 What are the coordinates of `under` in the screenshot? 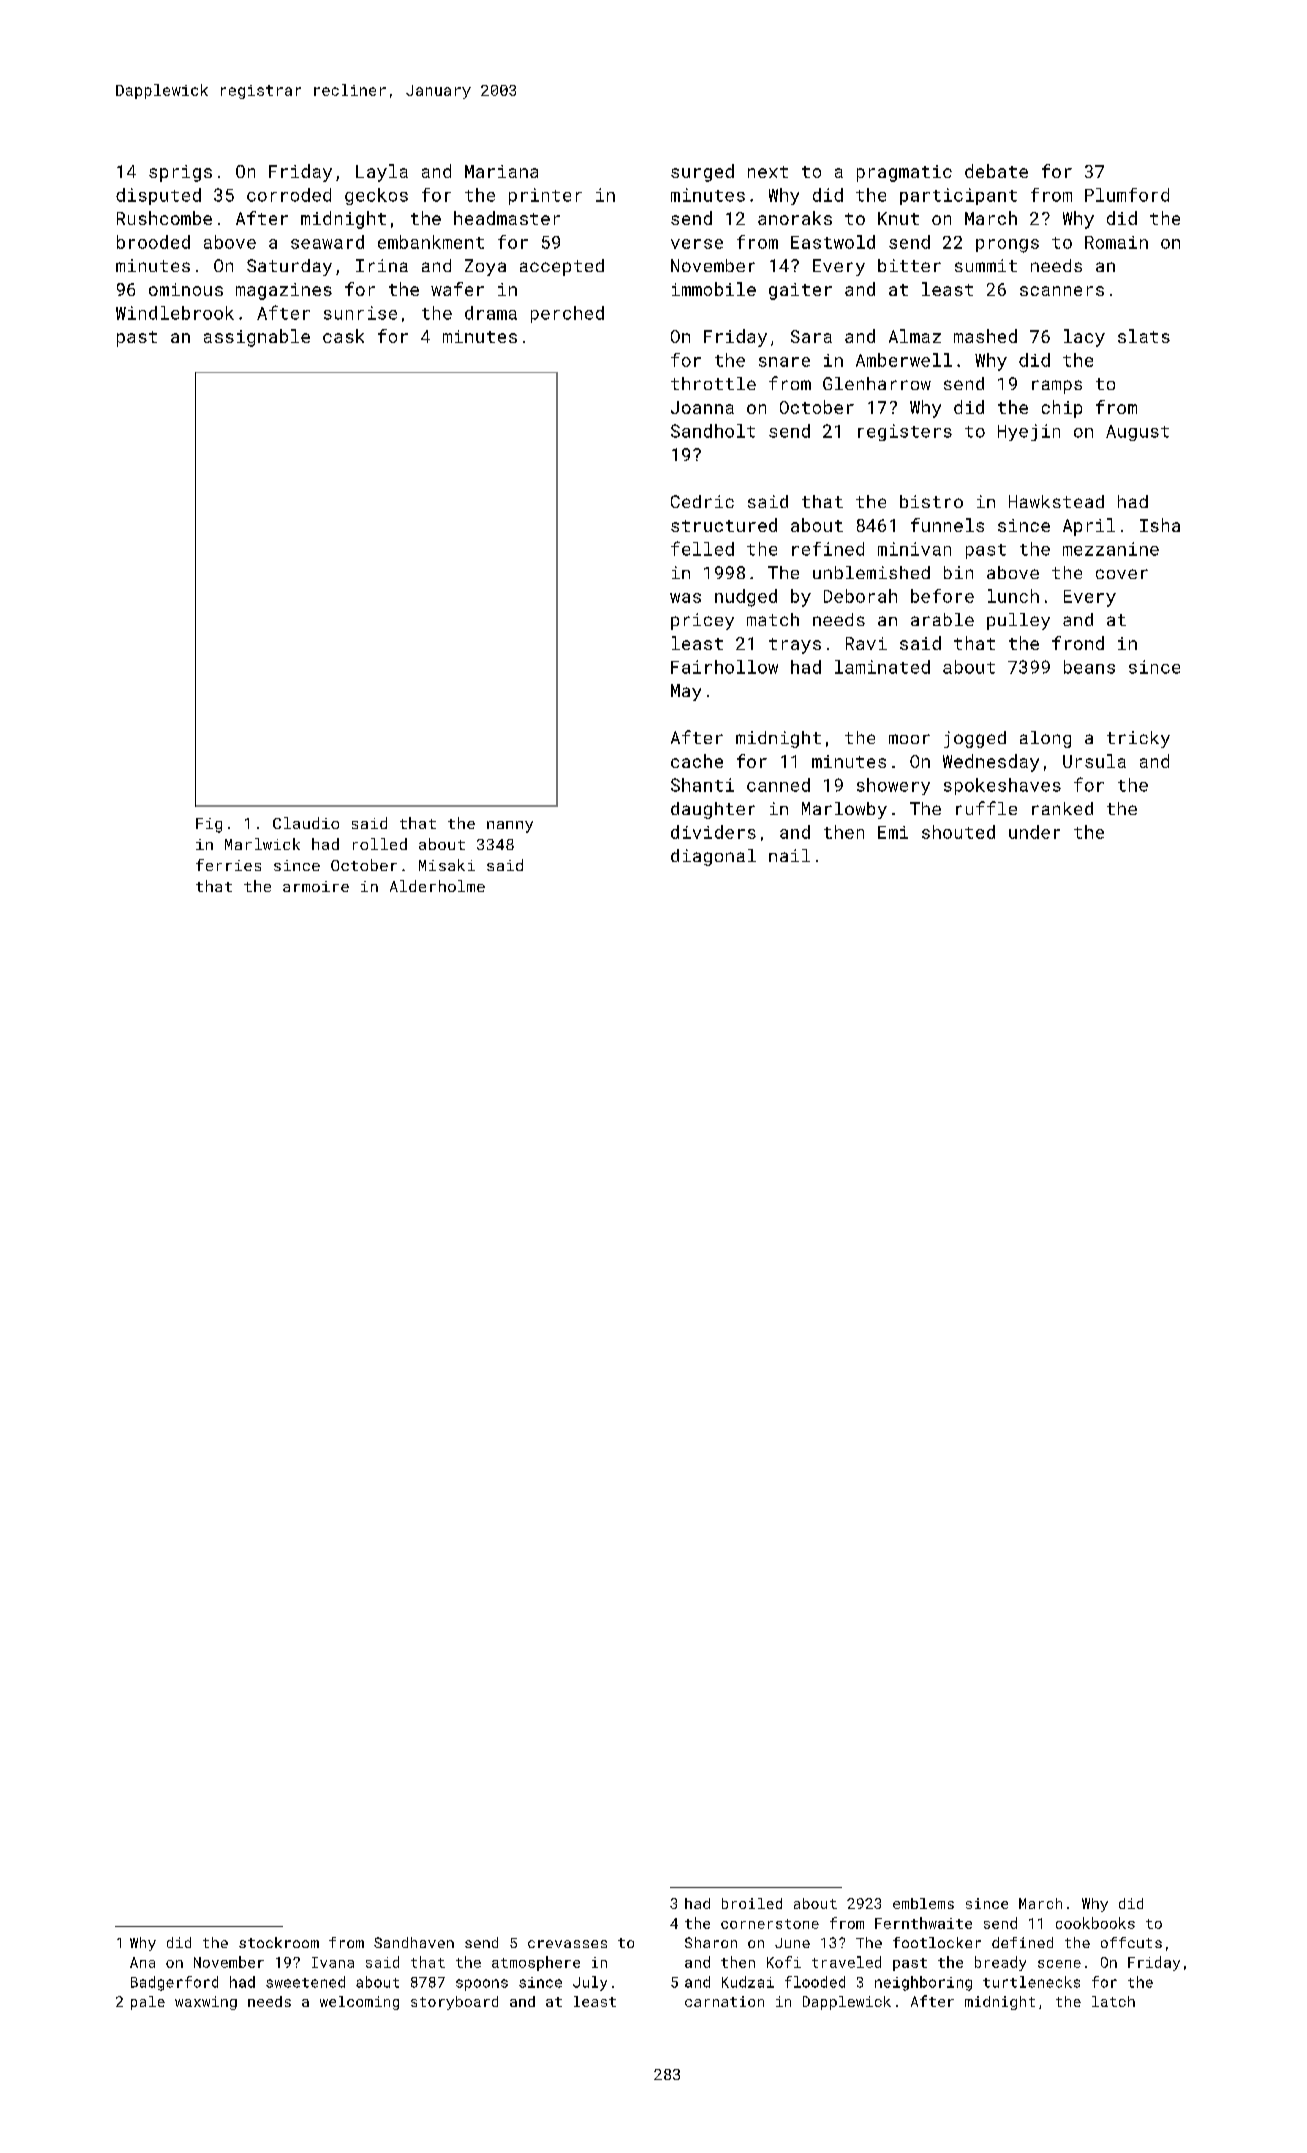 It's located at (1034, 832).
